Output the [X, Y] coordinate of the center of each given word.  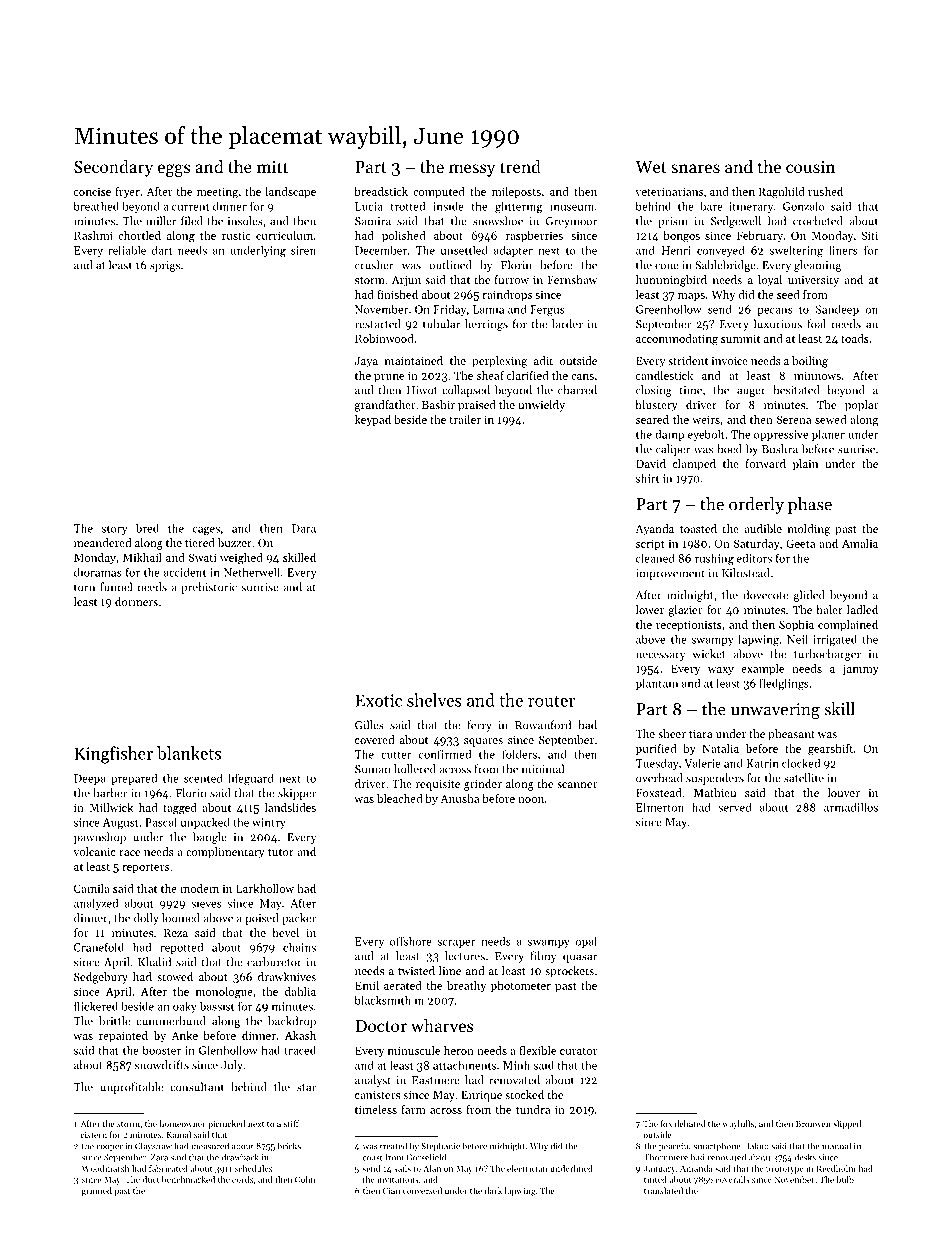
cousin [810, 167]
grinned [97, 1191]
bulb [845, 1179]
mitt [272, 167]
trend [520, 166]
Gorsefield [426, 1157]
